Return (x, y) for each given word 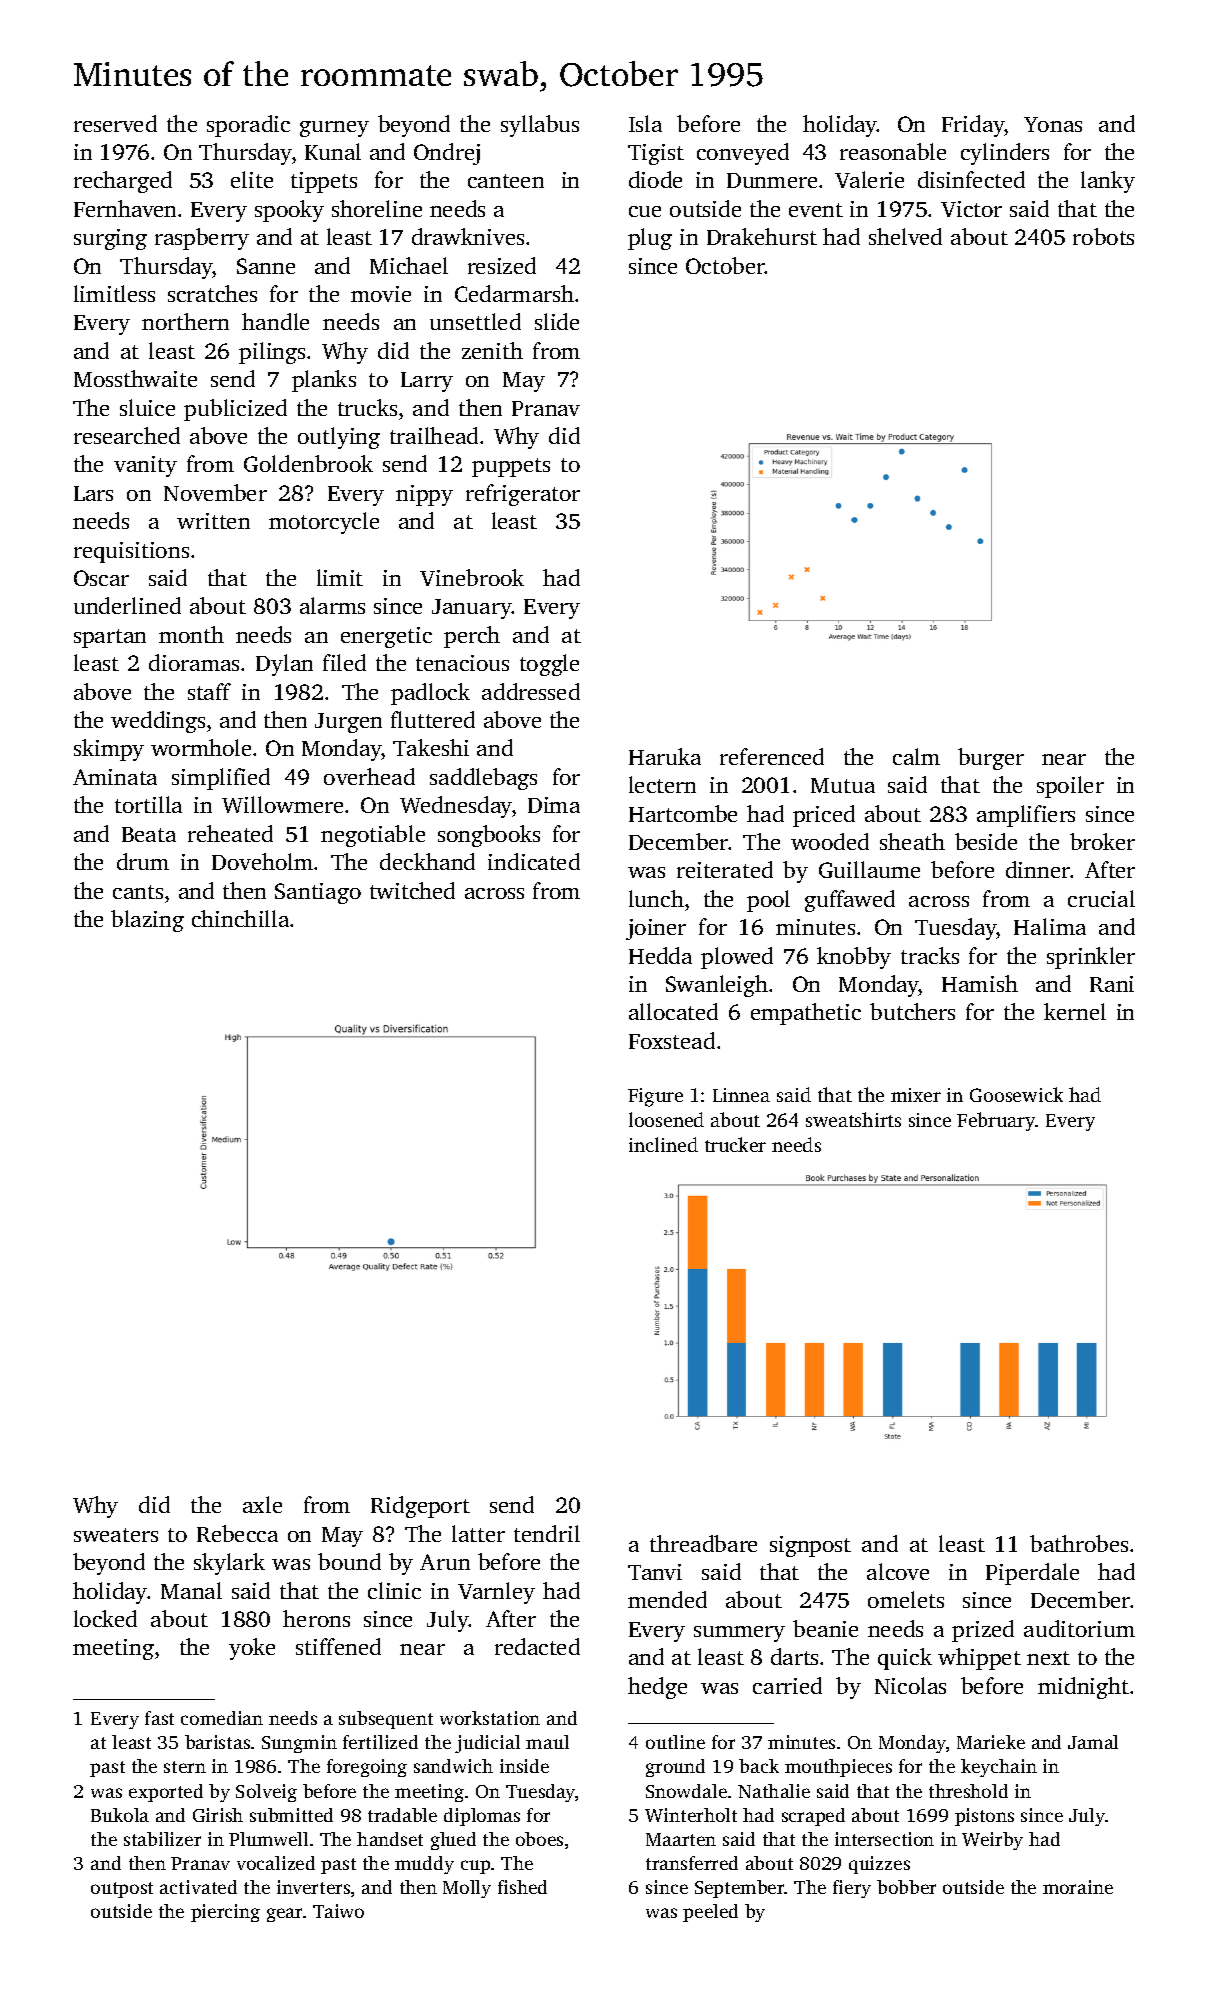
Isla (645, 123)
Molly (467, 1889)
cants (138, 892)
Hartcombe (683, 813)
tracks (930, 955)
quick (905, 1659)
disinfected (971, 179)
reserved (115, 123)
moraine (1078, 1887)
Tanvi (655, 1572)
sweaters (116, 1535)
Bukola (120, 1815)
